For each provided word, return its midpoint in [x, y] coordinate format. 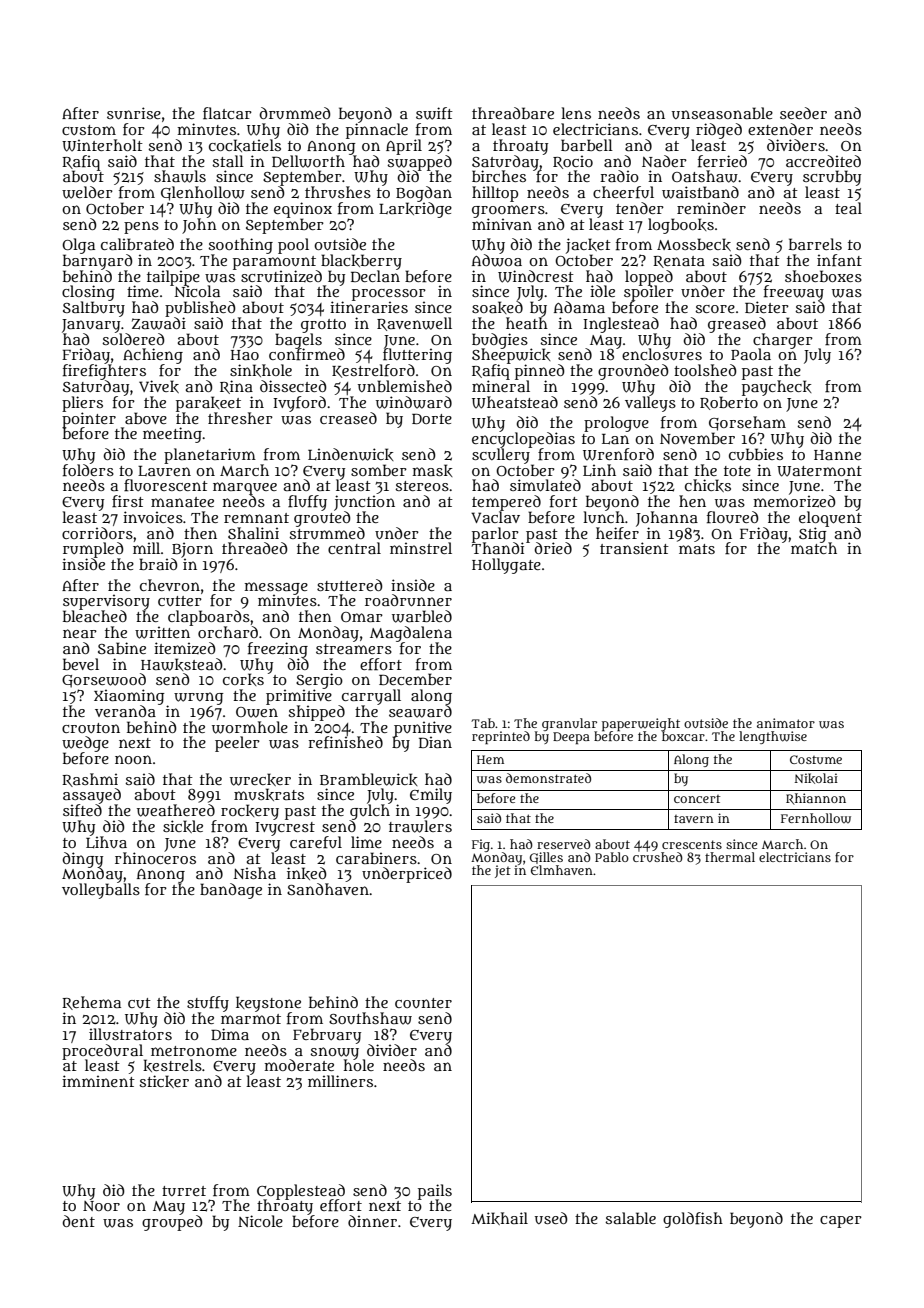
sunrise [134, 113]
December [415, 679]
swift [434, 113]
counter [423, 1003]
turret [184, 1191]
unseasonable [722, 113]
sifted [82, 810]
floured [733, 517]
